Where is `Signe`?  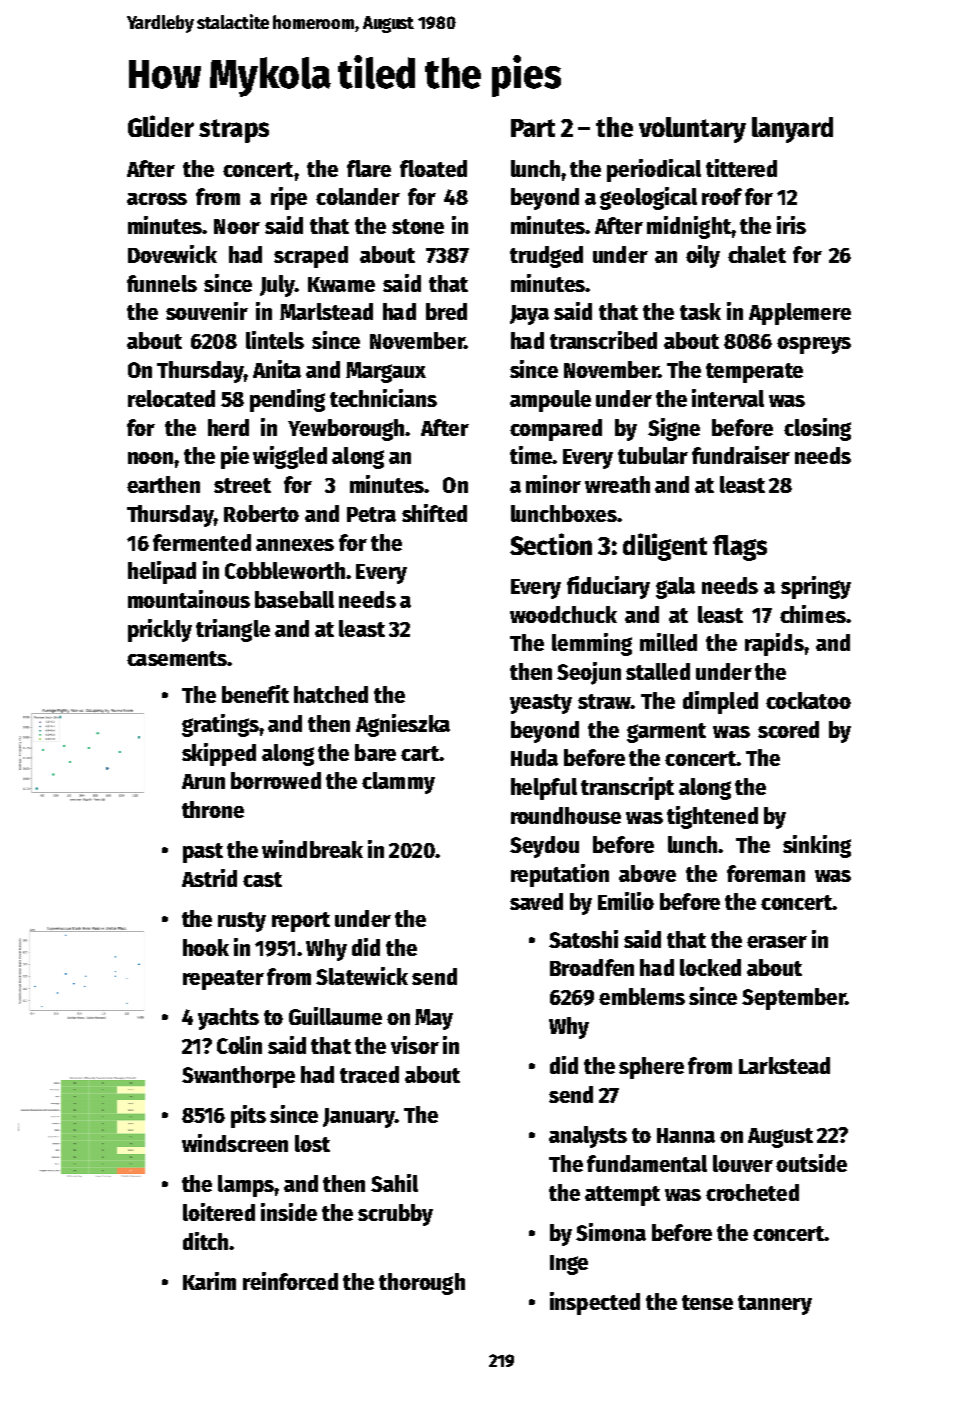
Signe is located at coordinates (674, 429).
